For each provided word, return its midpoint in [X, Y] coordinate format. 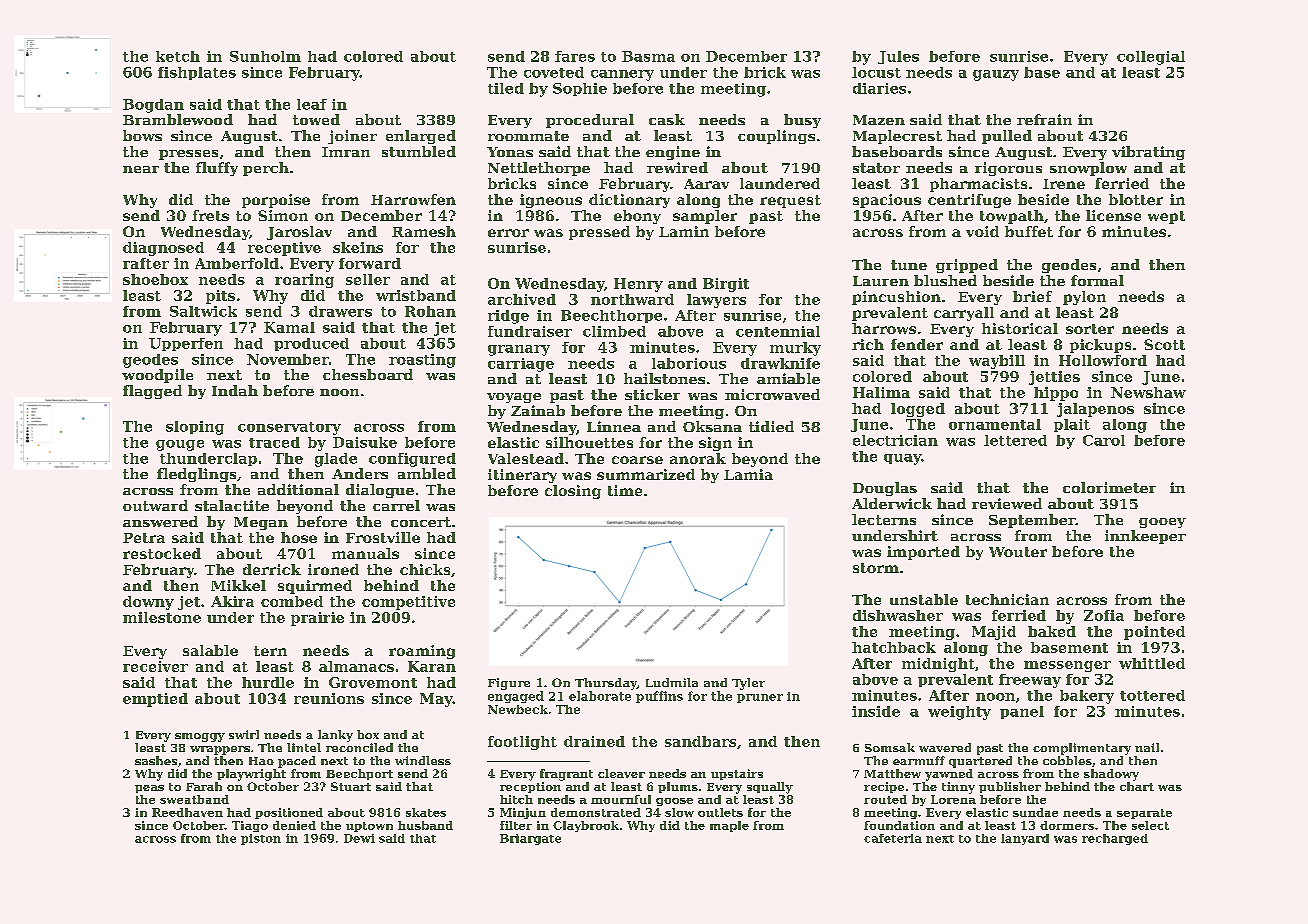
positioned [289, 813]
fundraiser [530, 331]
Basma [648, 56]
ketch [178, 56]
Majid [994, 633]
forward [370, 263]
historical [1020, 328]
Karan [432, 666]
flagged [152, 392]
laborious [689, 363]
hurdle [268, 682]
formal [1097, 280]
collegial [1151, 58]
